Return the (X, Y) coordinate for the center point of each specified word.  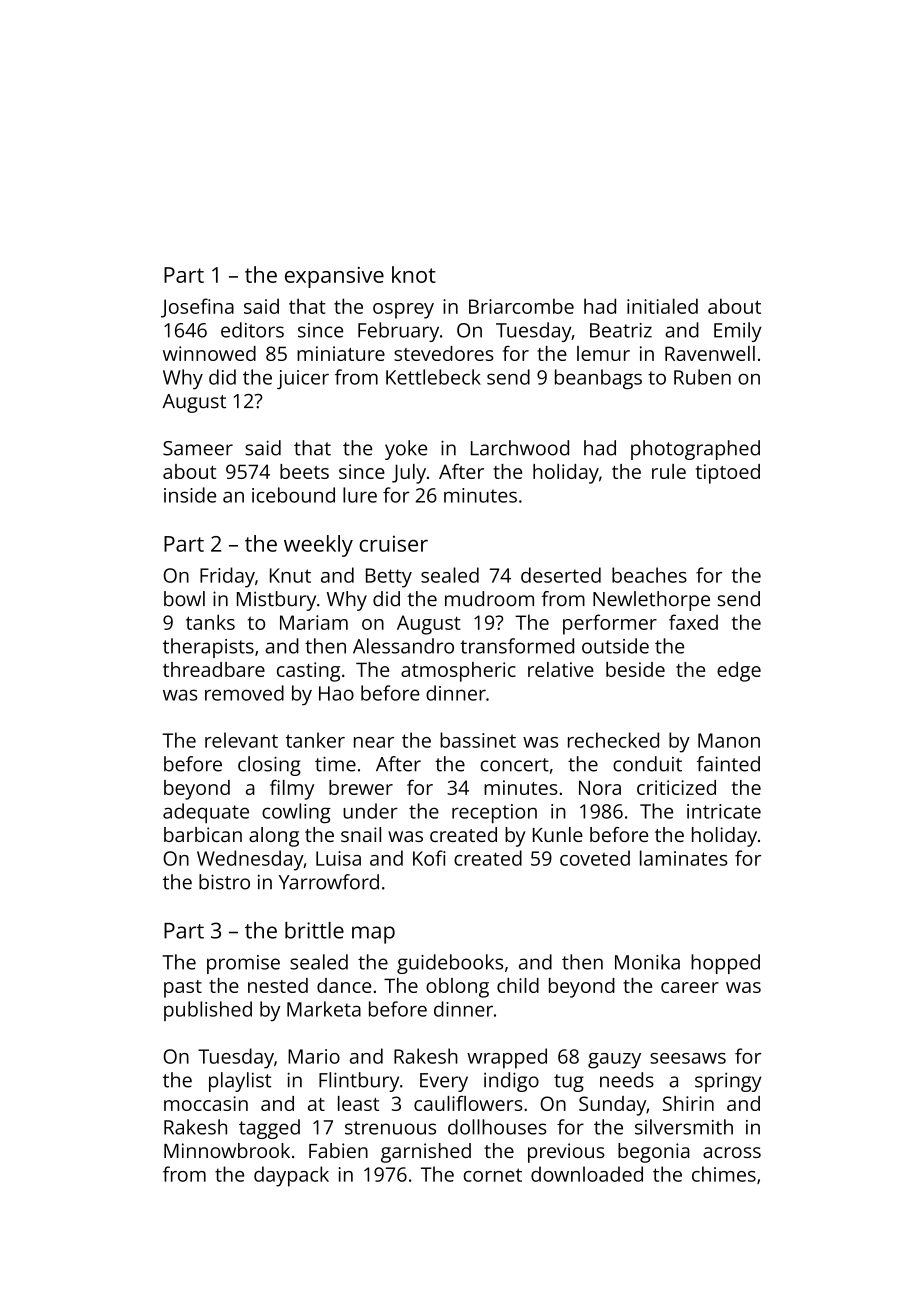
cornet (492, 1175)
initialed (662, 306)
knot (414, 274)
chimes (724, 1174)
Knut (290, 575)
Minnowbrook (227, 1150)
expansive (334, 277)
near (374, 742)
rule (669, 471)
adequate (206, 813)
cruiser (393, 543)
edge (739, 672)
